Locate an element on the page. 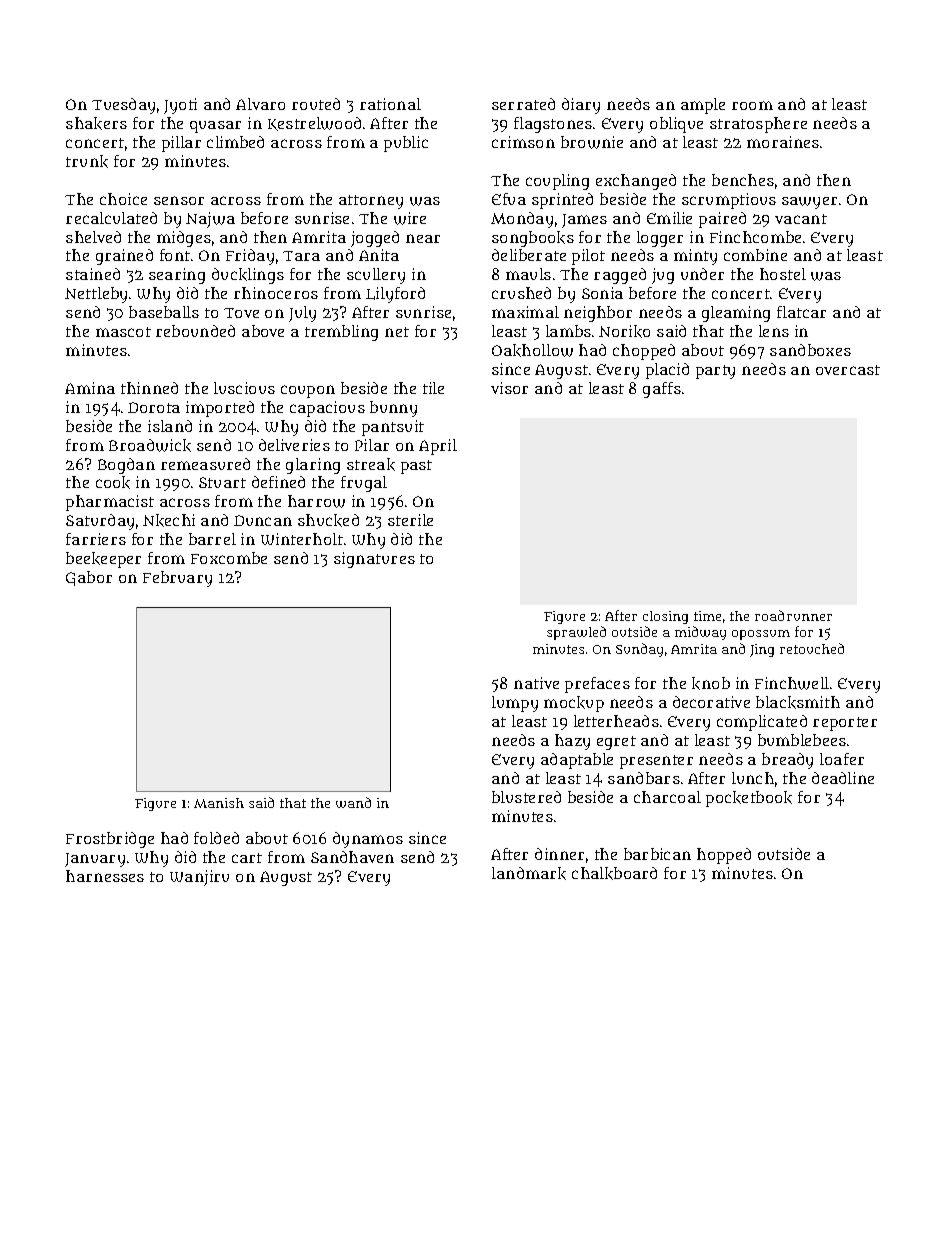 This document has height=1233, width=952. deliberate is located at coordinates (529, 255).
